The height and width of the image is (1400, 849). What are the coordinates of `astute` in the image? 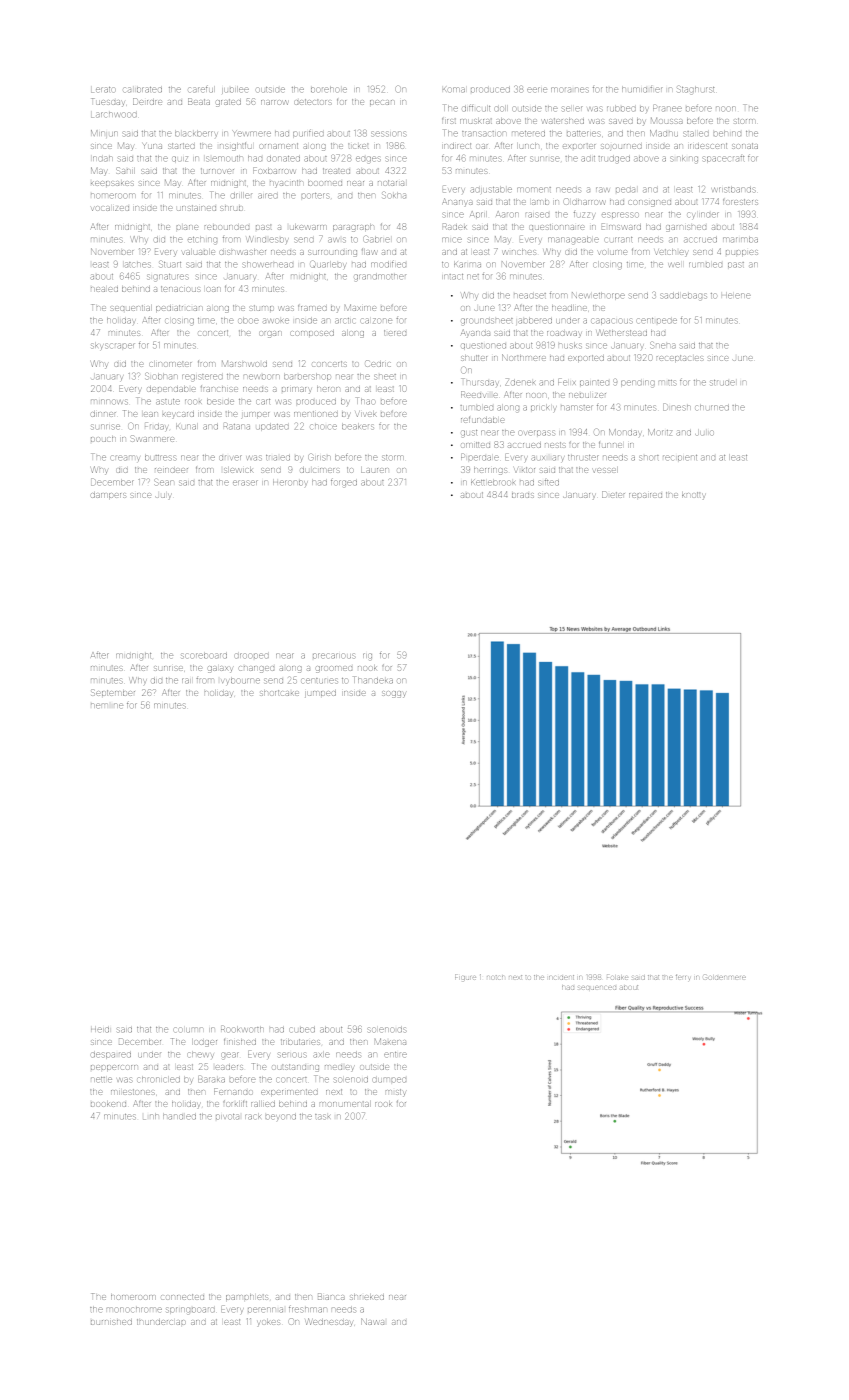 It's located at (168, 401).
